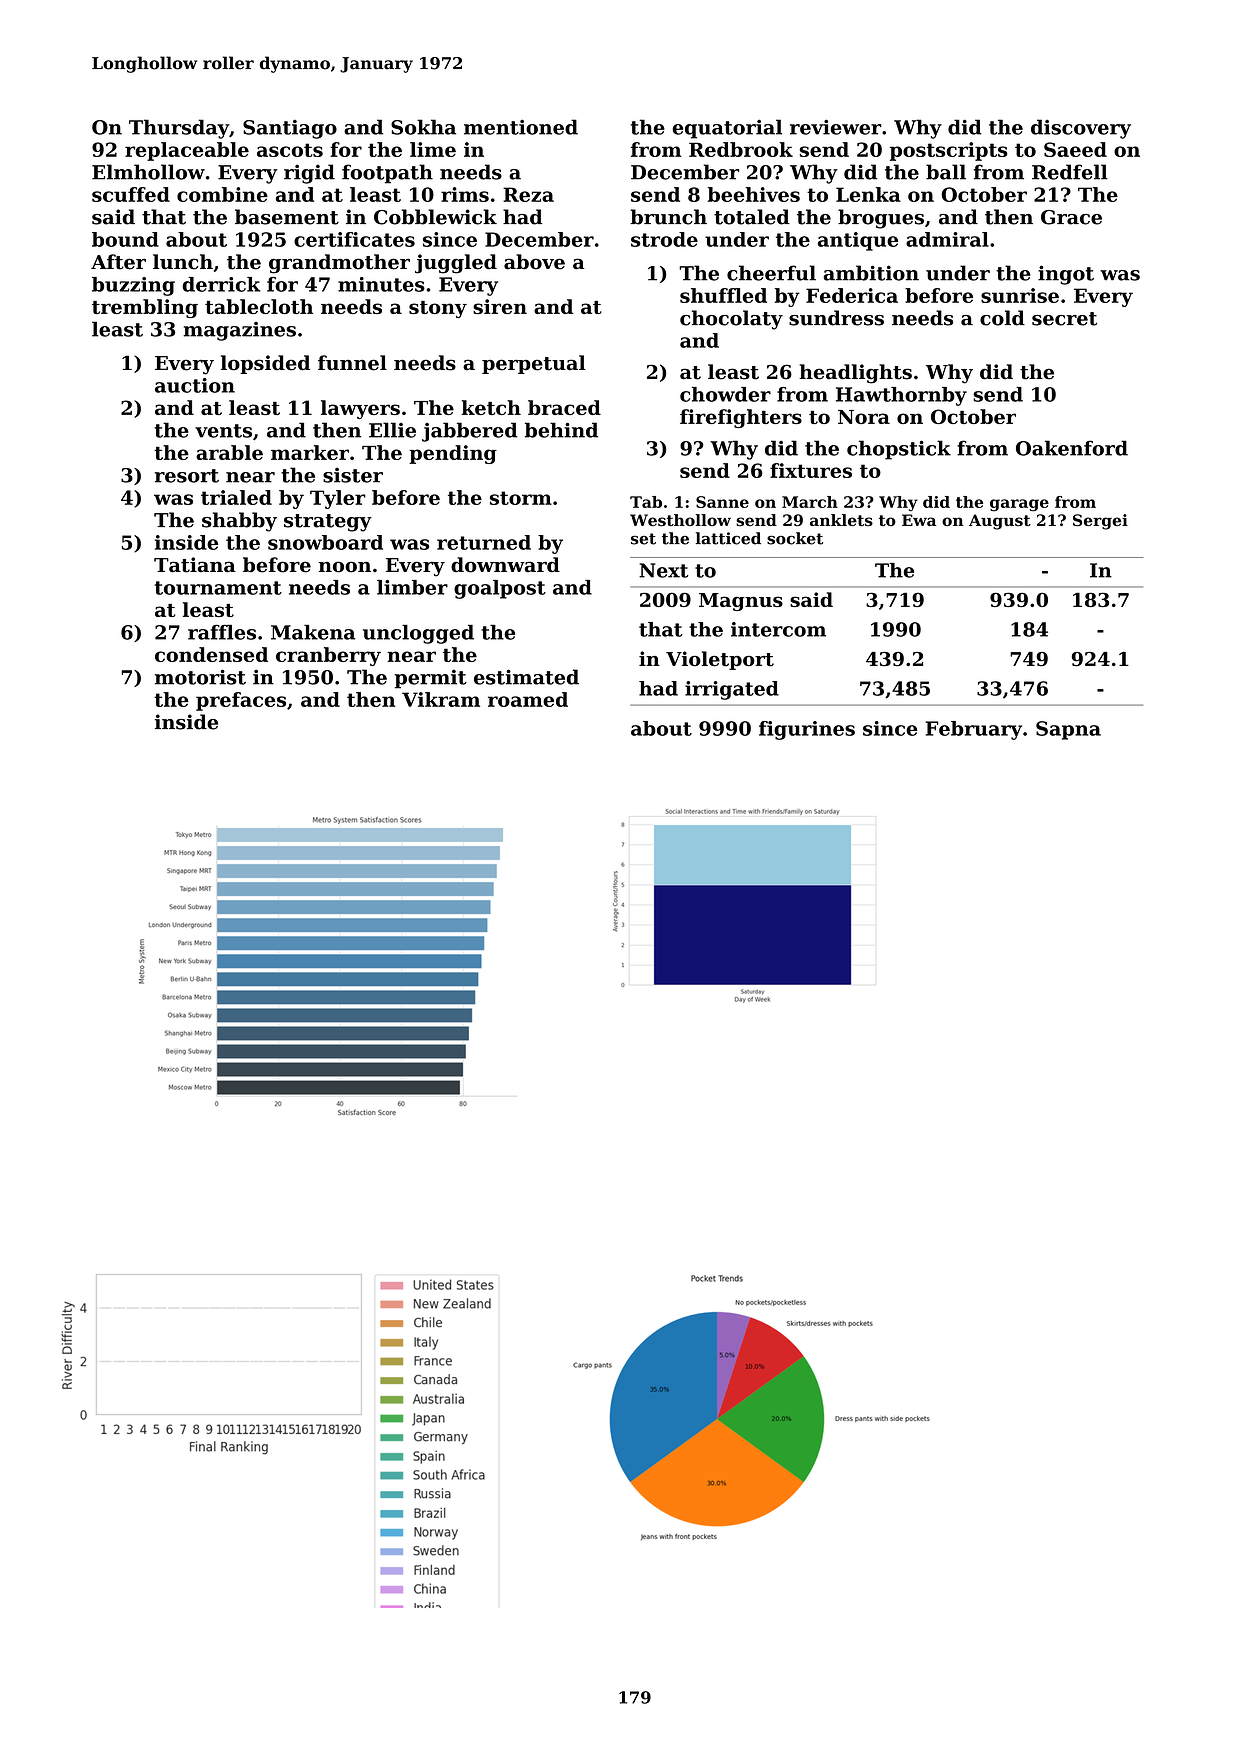 This screenshot has width=1235, height=1746. What do you see at coordinates (664, 239) in the screenshot?
I see `strode` at bounding box center [664, 239].
